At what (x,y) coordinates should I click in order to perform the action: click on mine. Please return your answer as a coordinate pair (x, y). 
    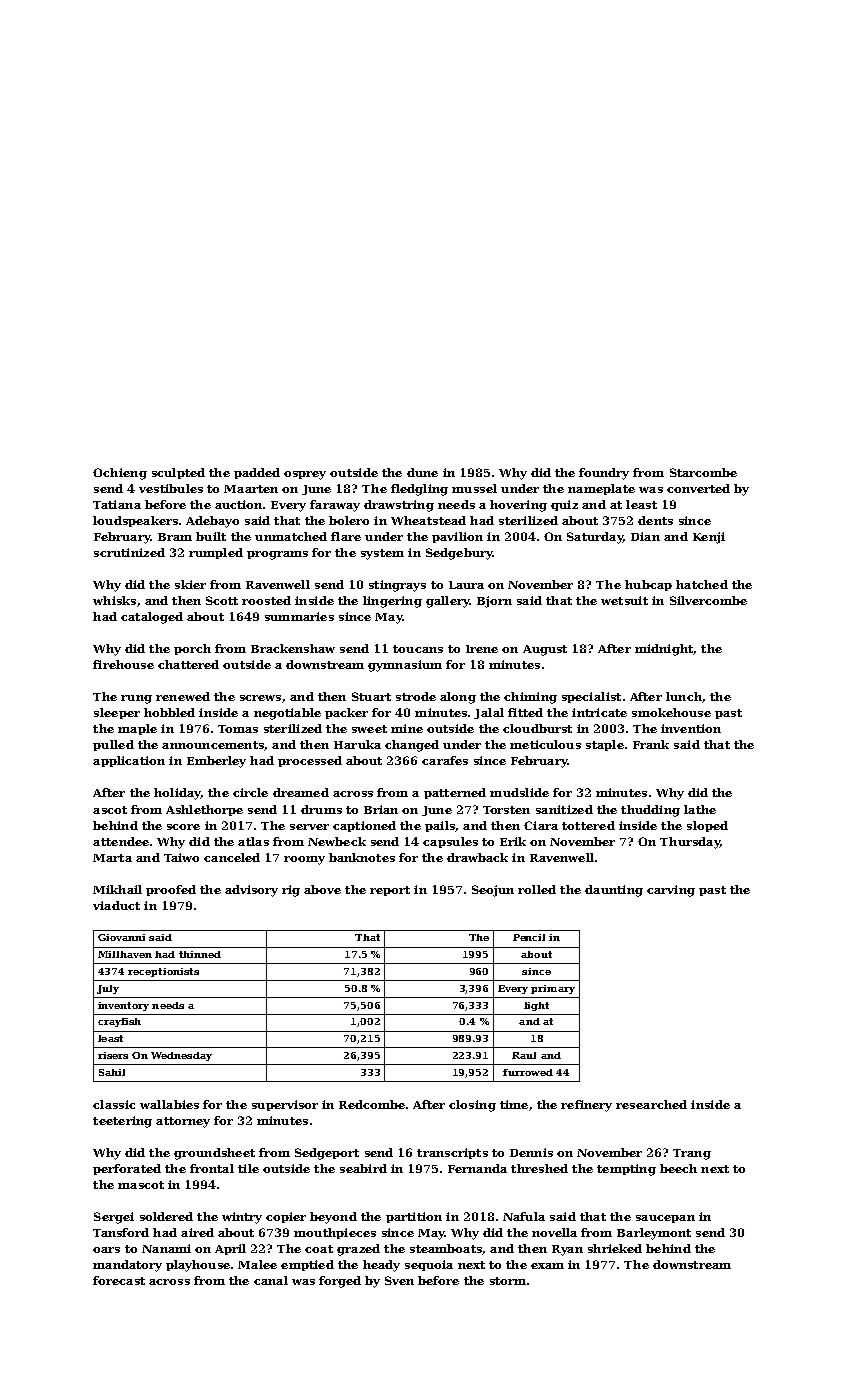
    Looking at the image, I should click on (407, 728).
